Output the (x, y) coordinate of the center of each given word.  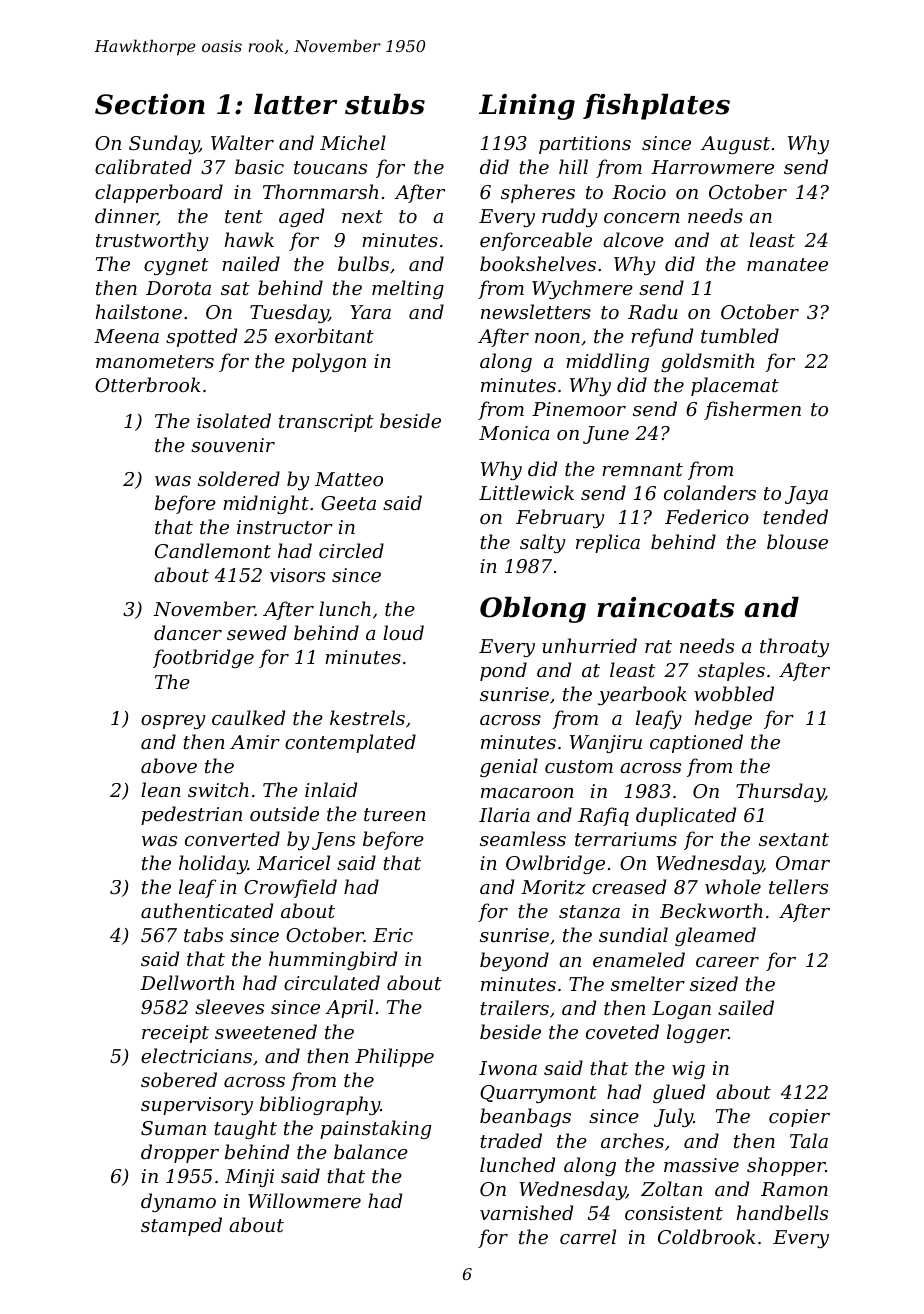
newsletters (536, 311)
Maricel (293, 862)
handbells (782, 1212)
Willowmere (304, 1200)
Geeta (348, 503)
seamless (523, 838)
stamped (181, 1226)
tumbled (740, 335)
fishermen (752, 410)
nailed (251, 263)
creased (629, 886)
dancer (188, 632)
